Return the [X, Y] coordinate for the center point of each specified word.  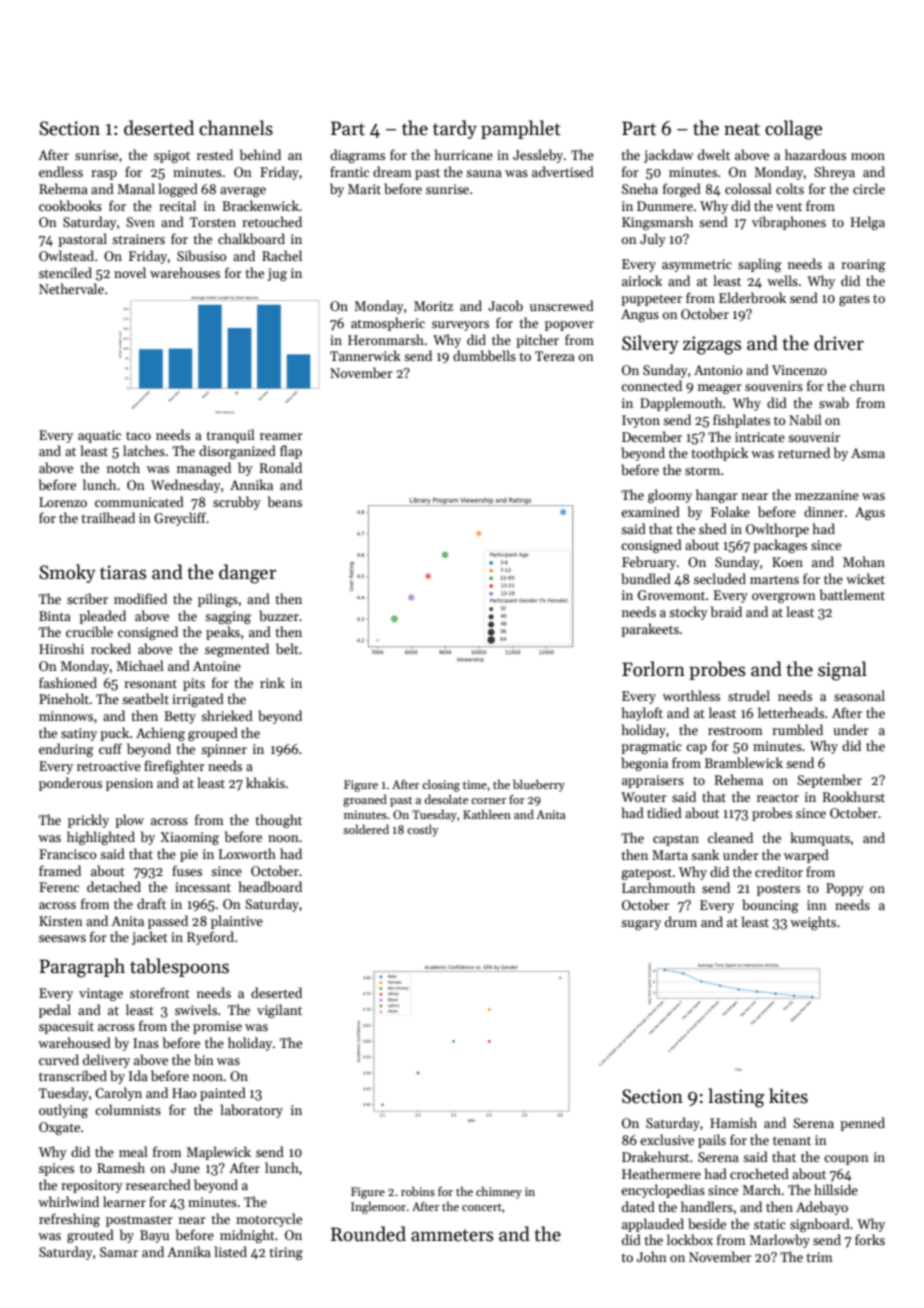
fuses [187, 870]
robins [418, 1191]
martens [774, 580]
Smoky [67, 573]
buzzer [279, 615]
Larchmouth [658, 887]
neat [742, 129]
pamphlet [521, 129]
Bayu [154, 1236]
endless [61, 171]
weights [813, 923]
